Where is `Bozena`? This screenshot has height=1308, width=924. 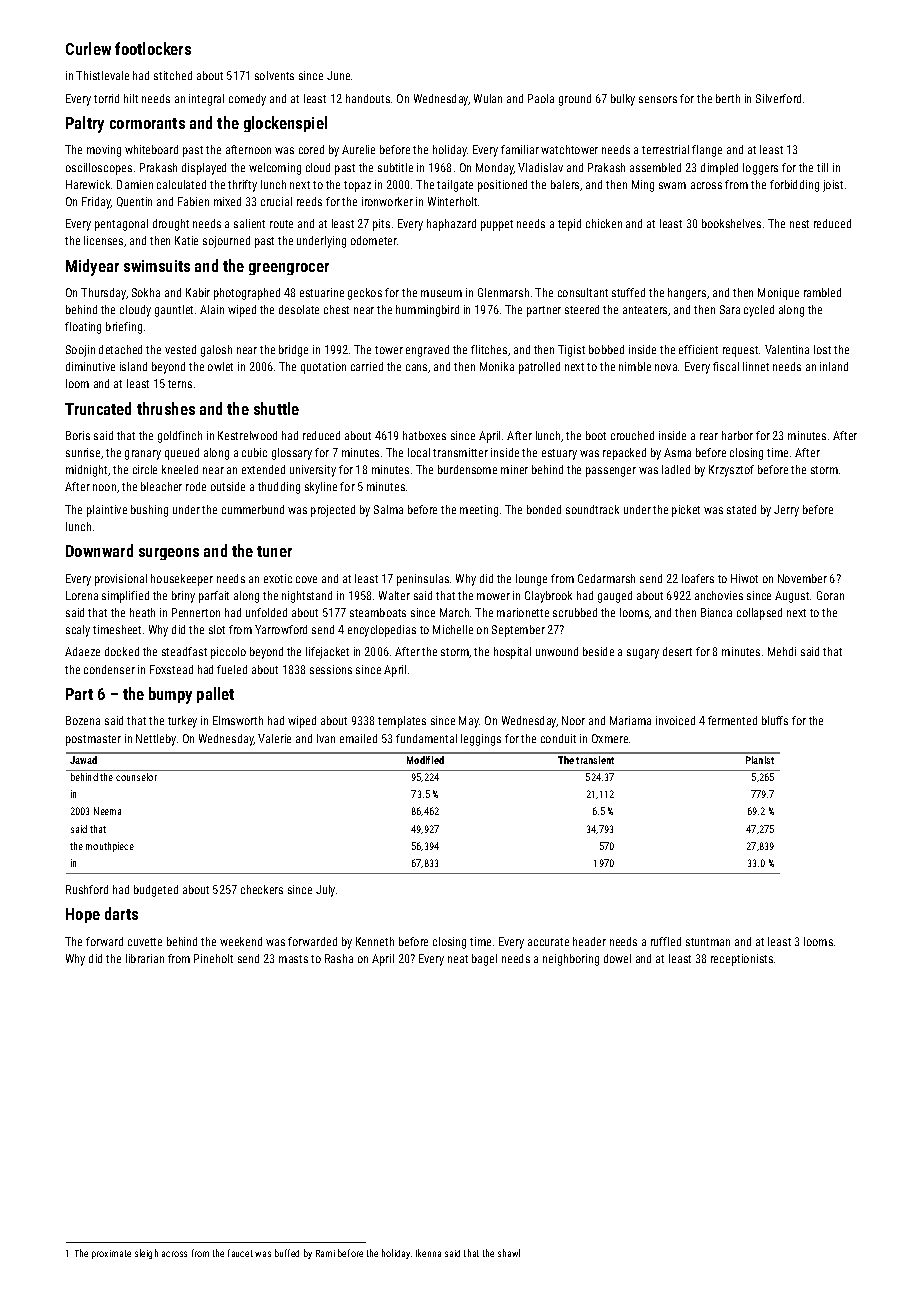 Bozena is located at coordinates (83, 720).
